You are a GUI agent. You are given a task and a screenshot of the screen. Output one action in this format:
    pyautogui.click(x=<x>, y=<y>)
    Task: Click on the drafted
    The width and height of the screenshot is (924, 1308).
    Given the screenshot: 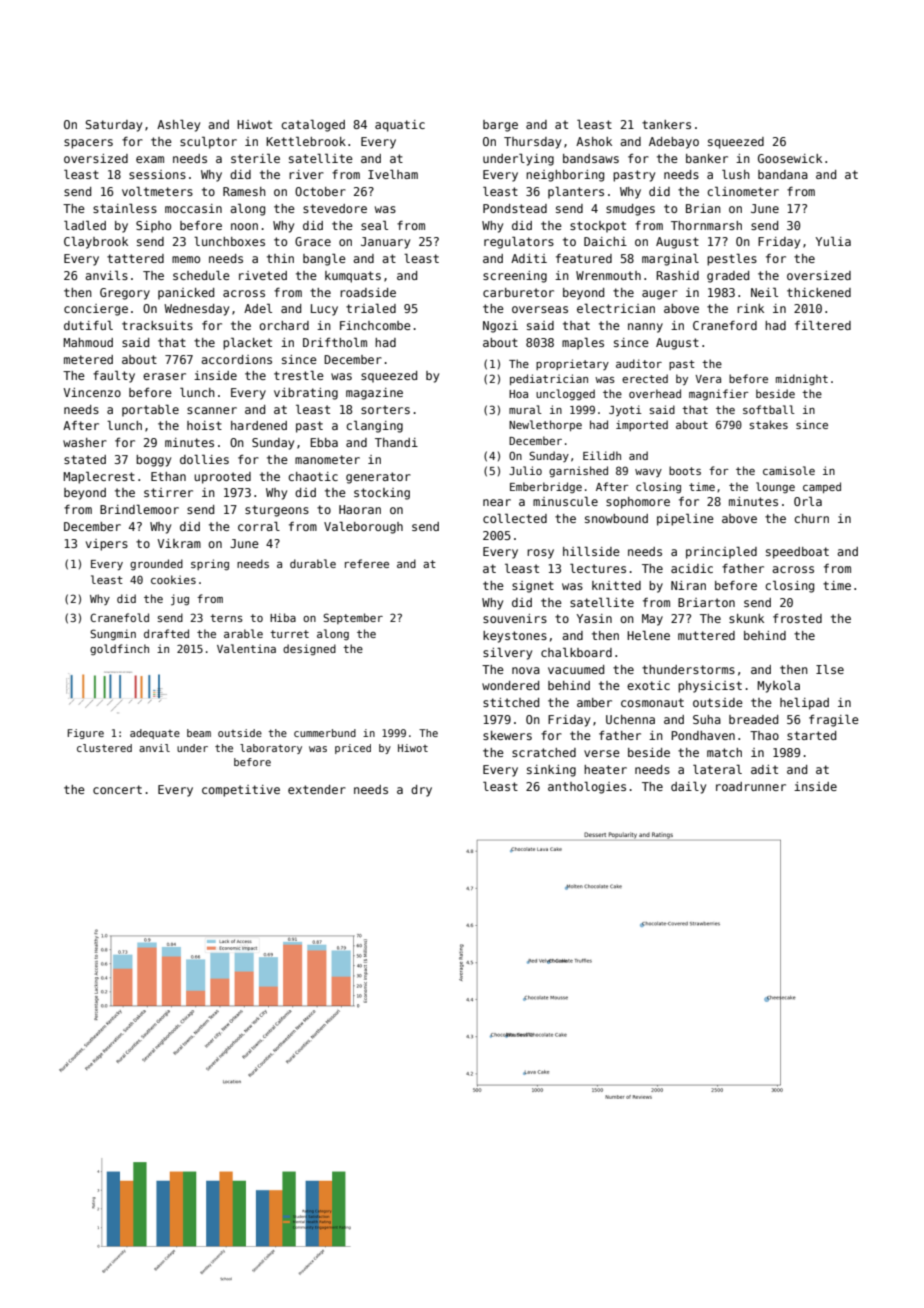 What is the action you would take?
    pyautogui.click(x=166, y=633)
